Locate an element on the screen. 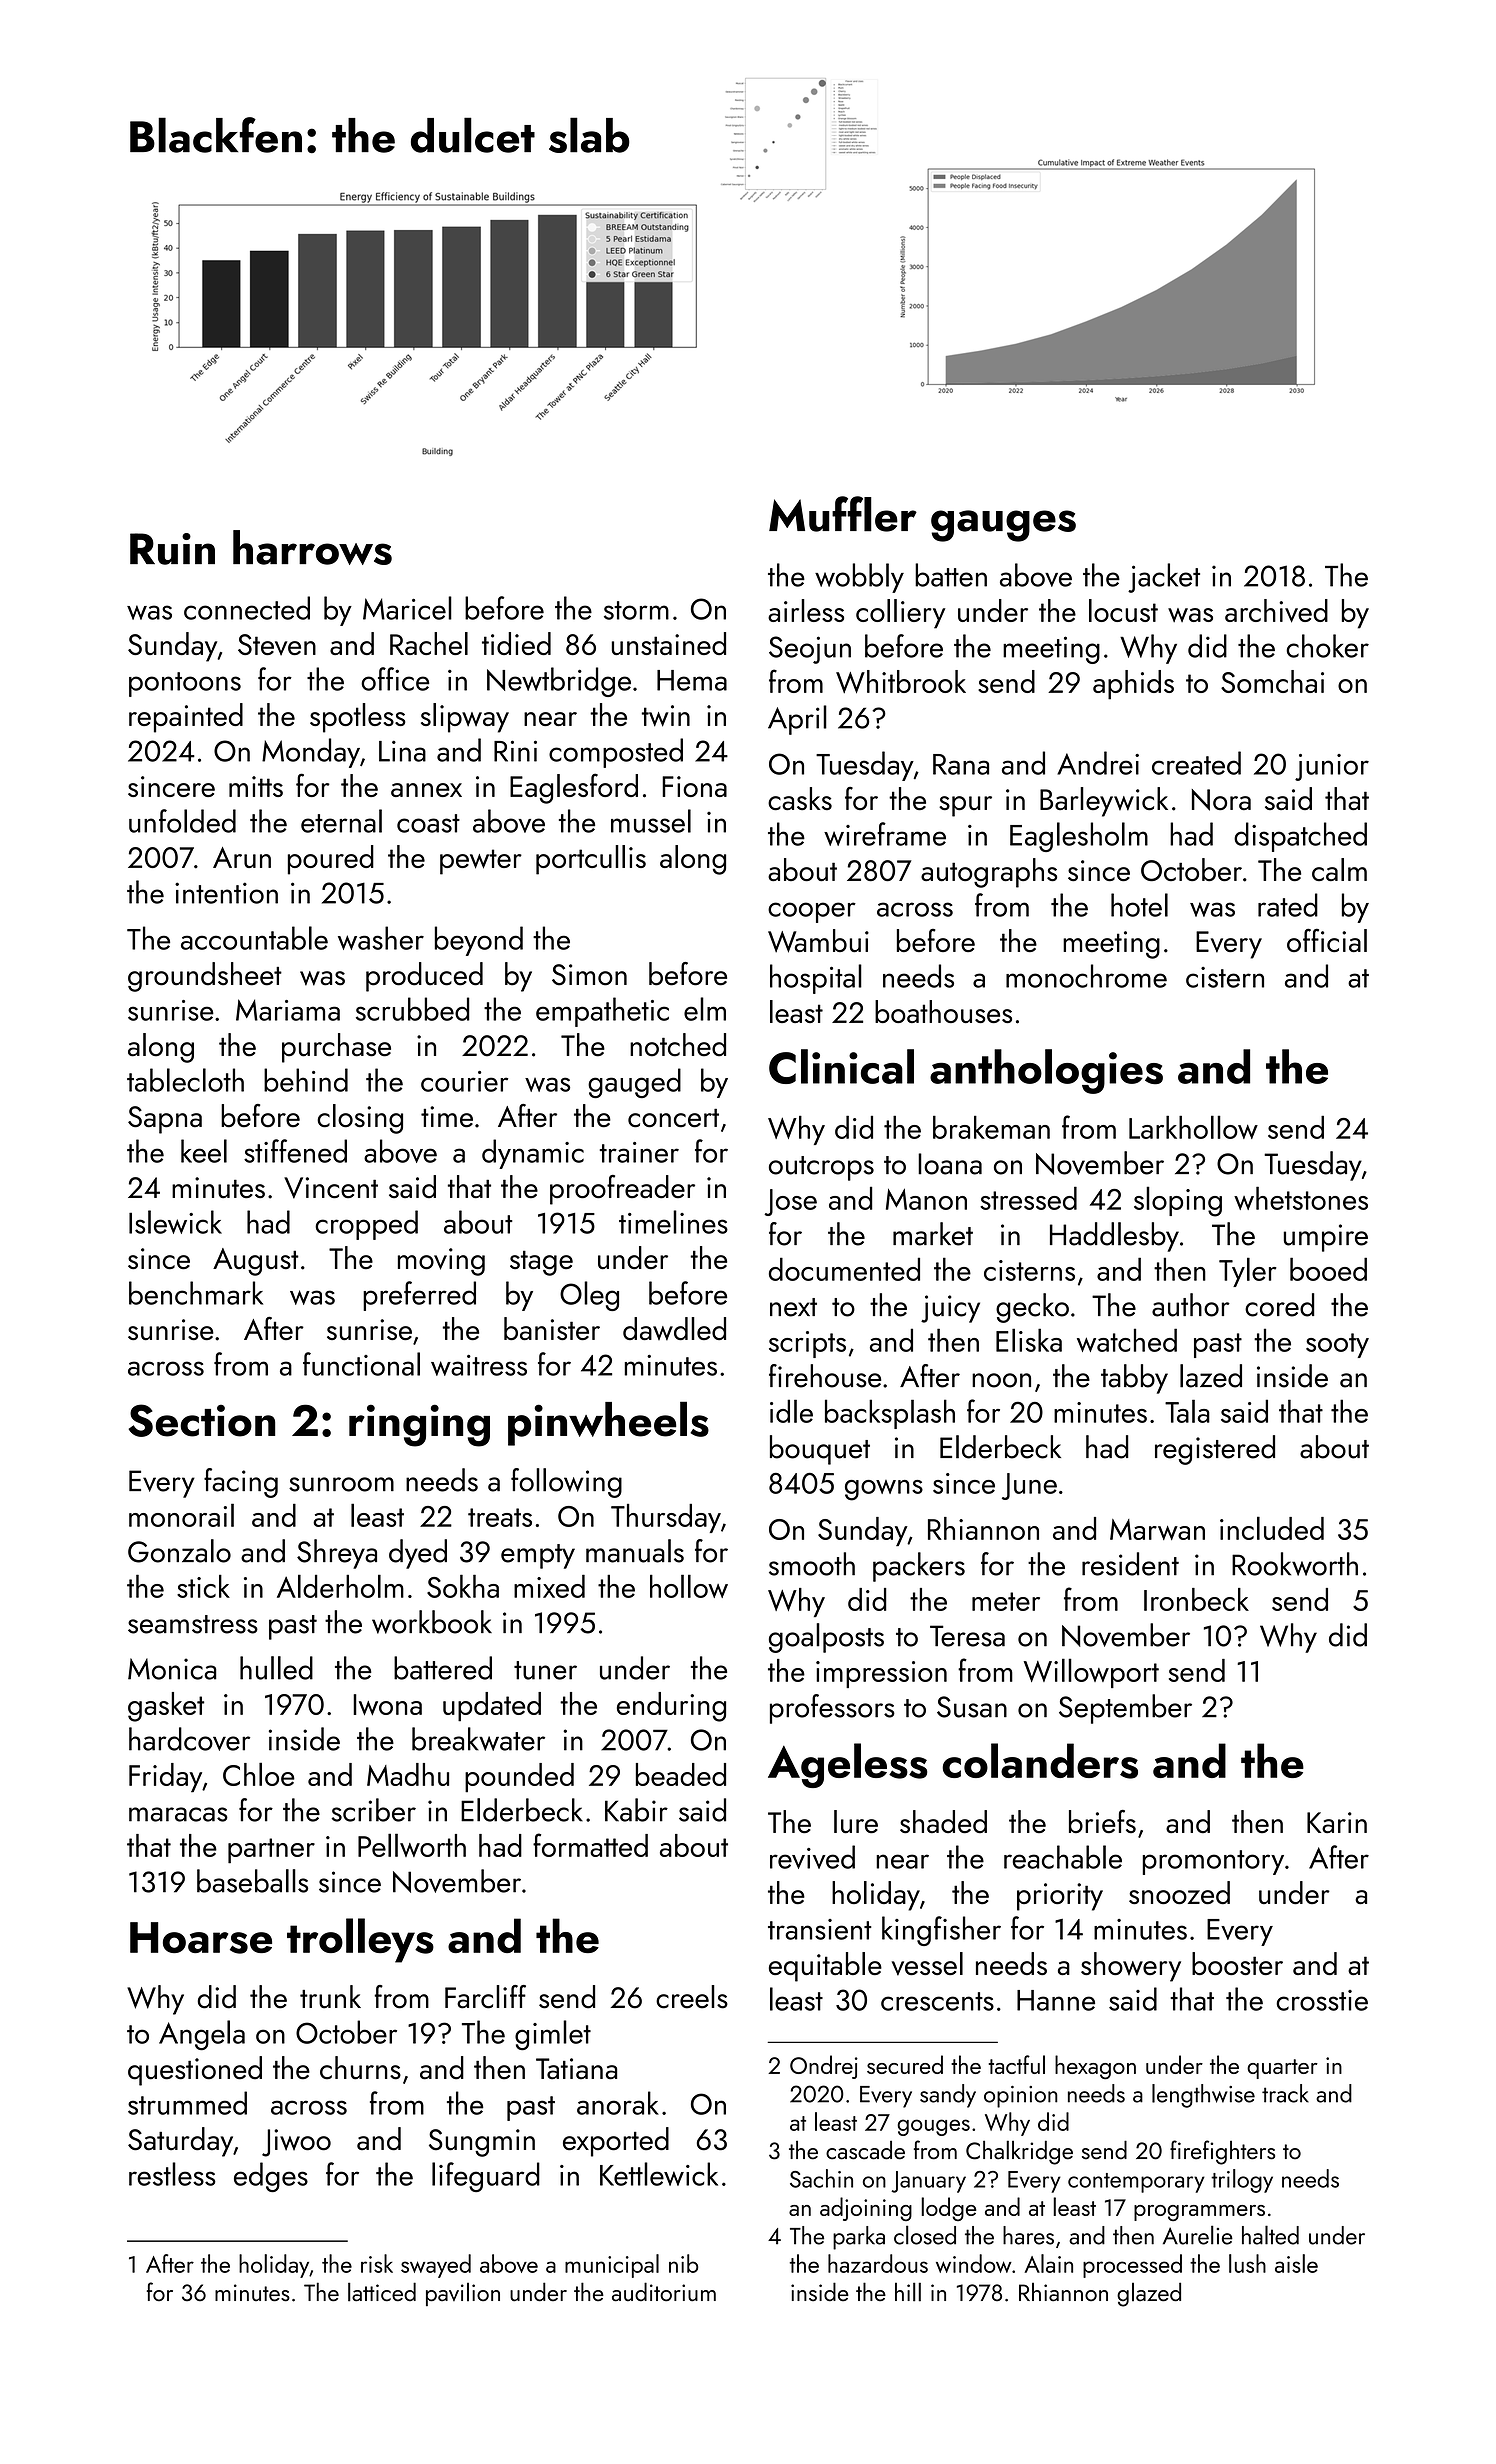 Image resolution: width=1496 pixels, height=2464 pixels. idle is located at coordinates (791, 1411).
